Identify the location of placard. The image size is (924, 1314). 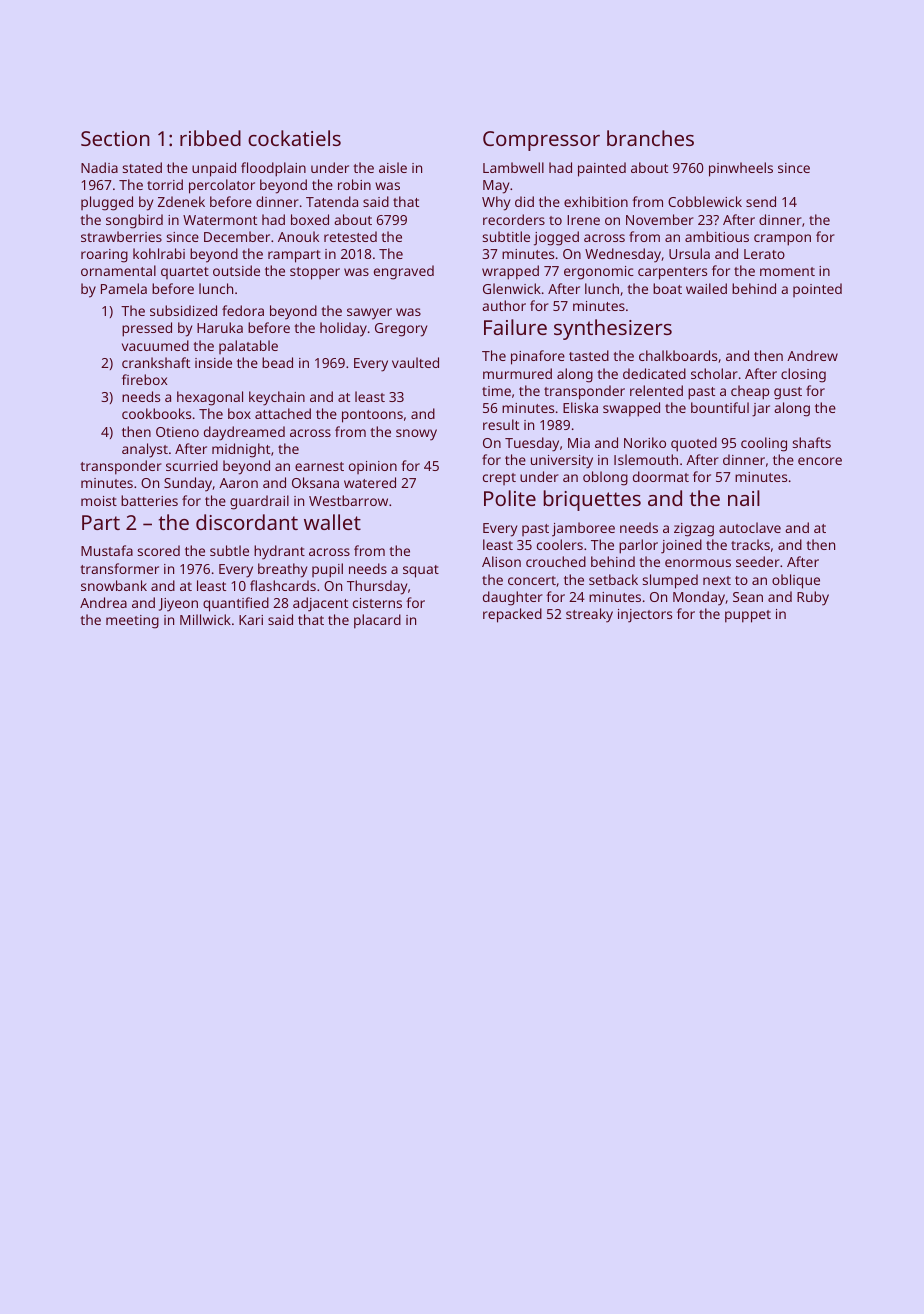
(377, 621).
